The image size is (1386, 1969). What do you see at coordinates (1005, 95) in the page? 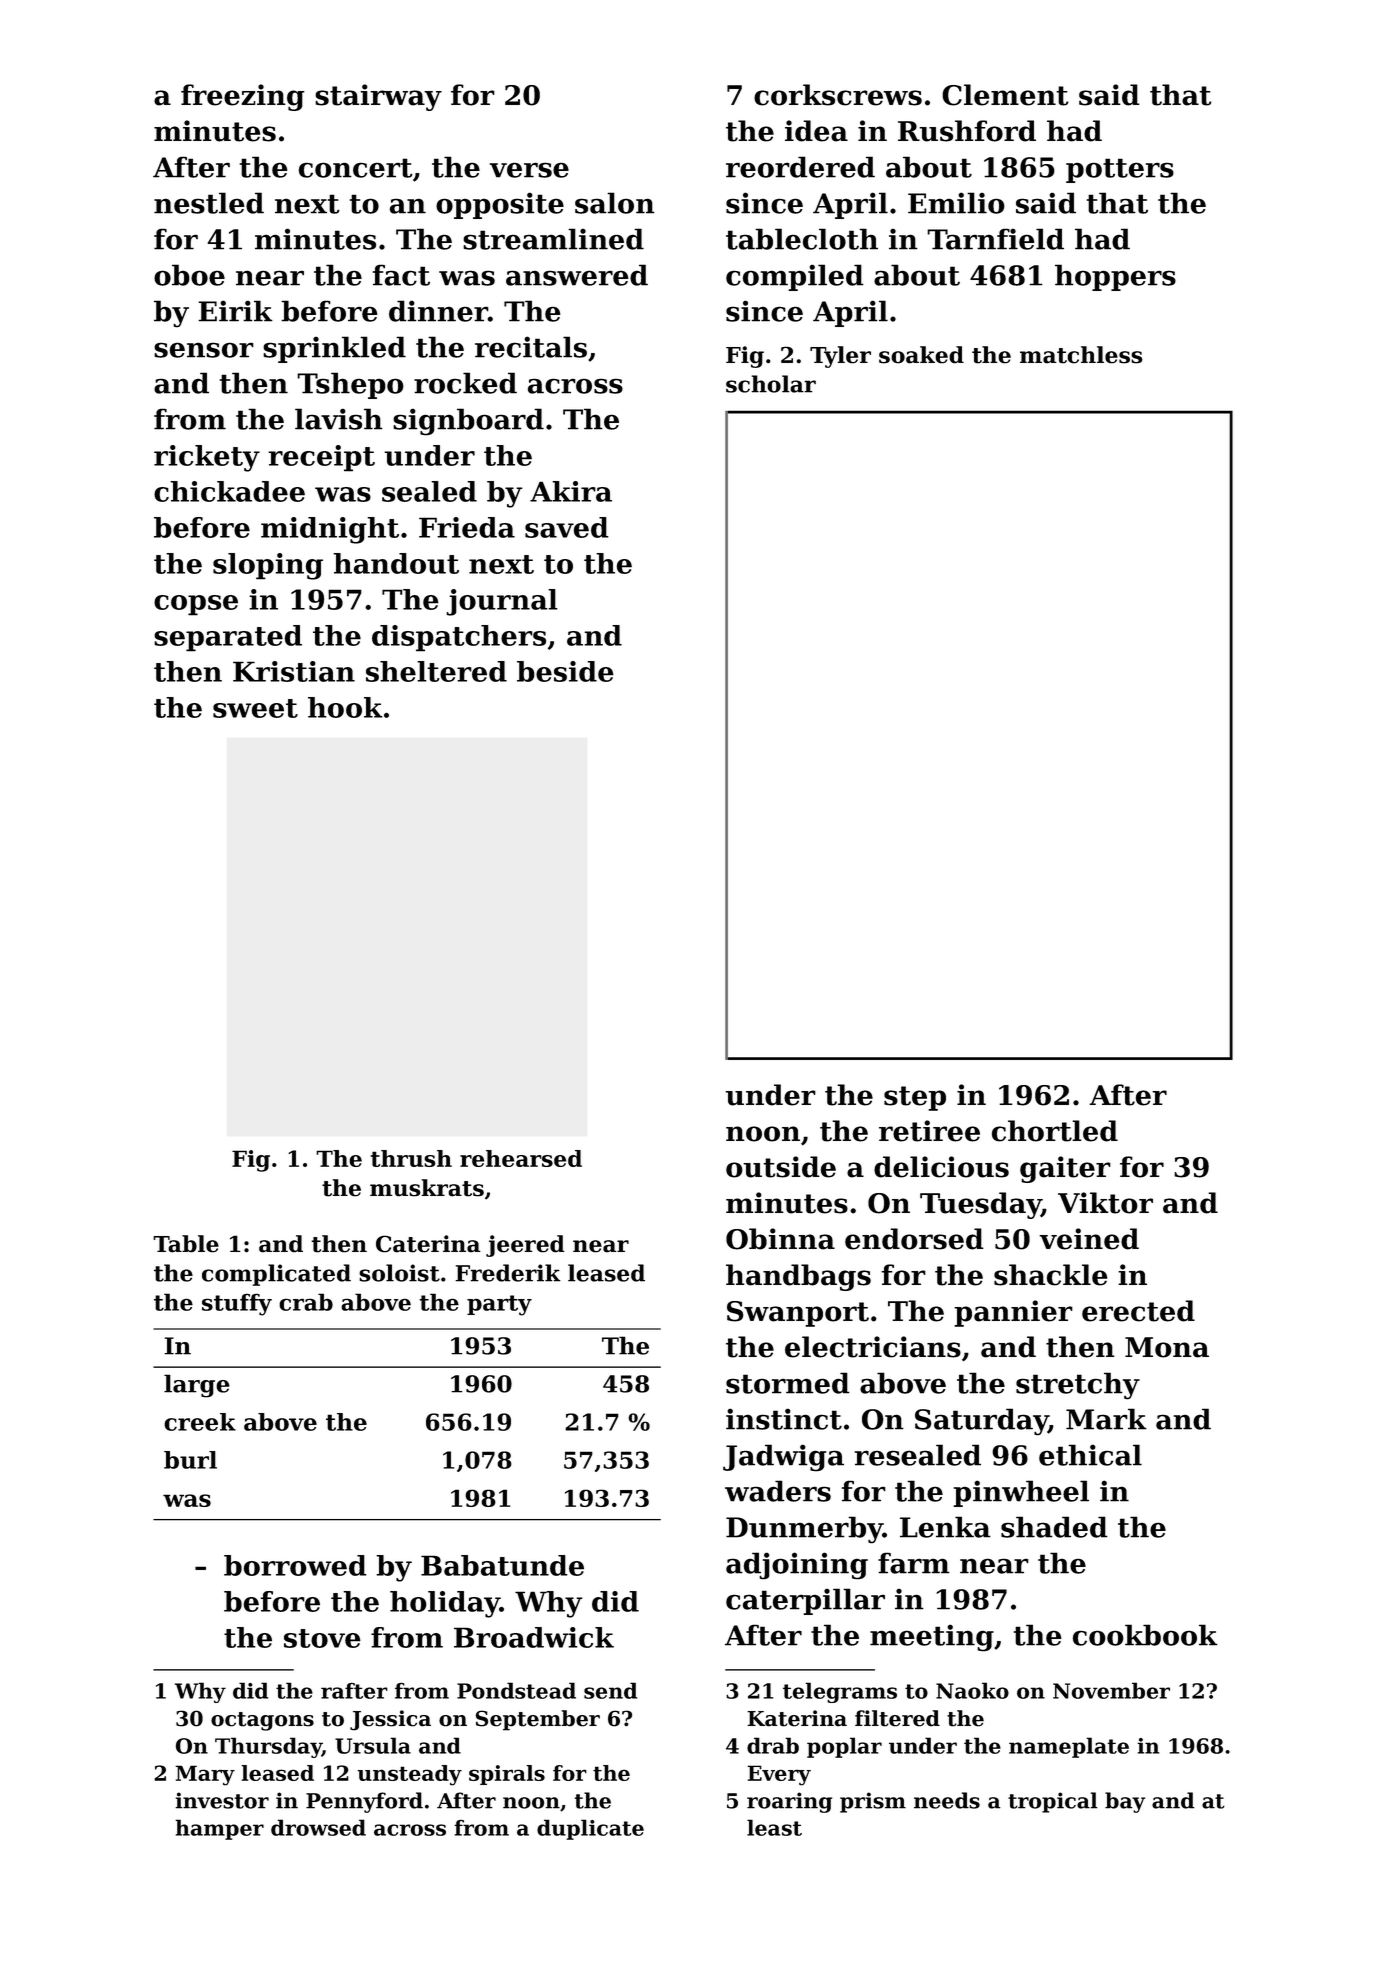
I see `Clement` at bounding box center [1005, 95].
